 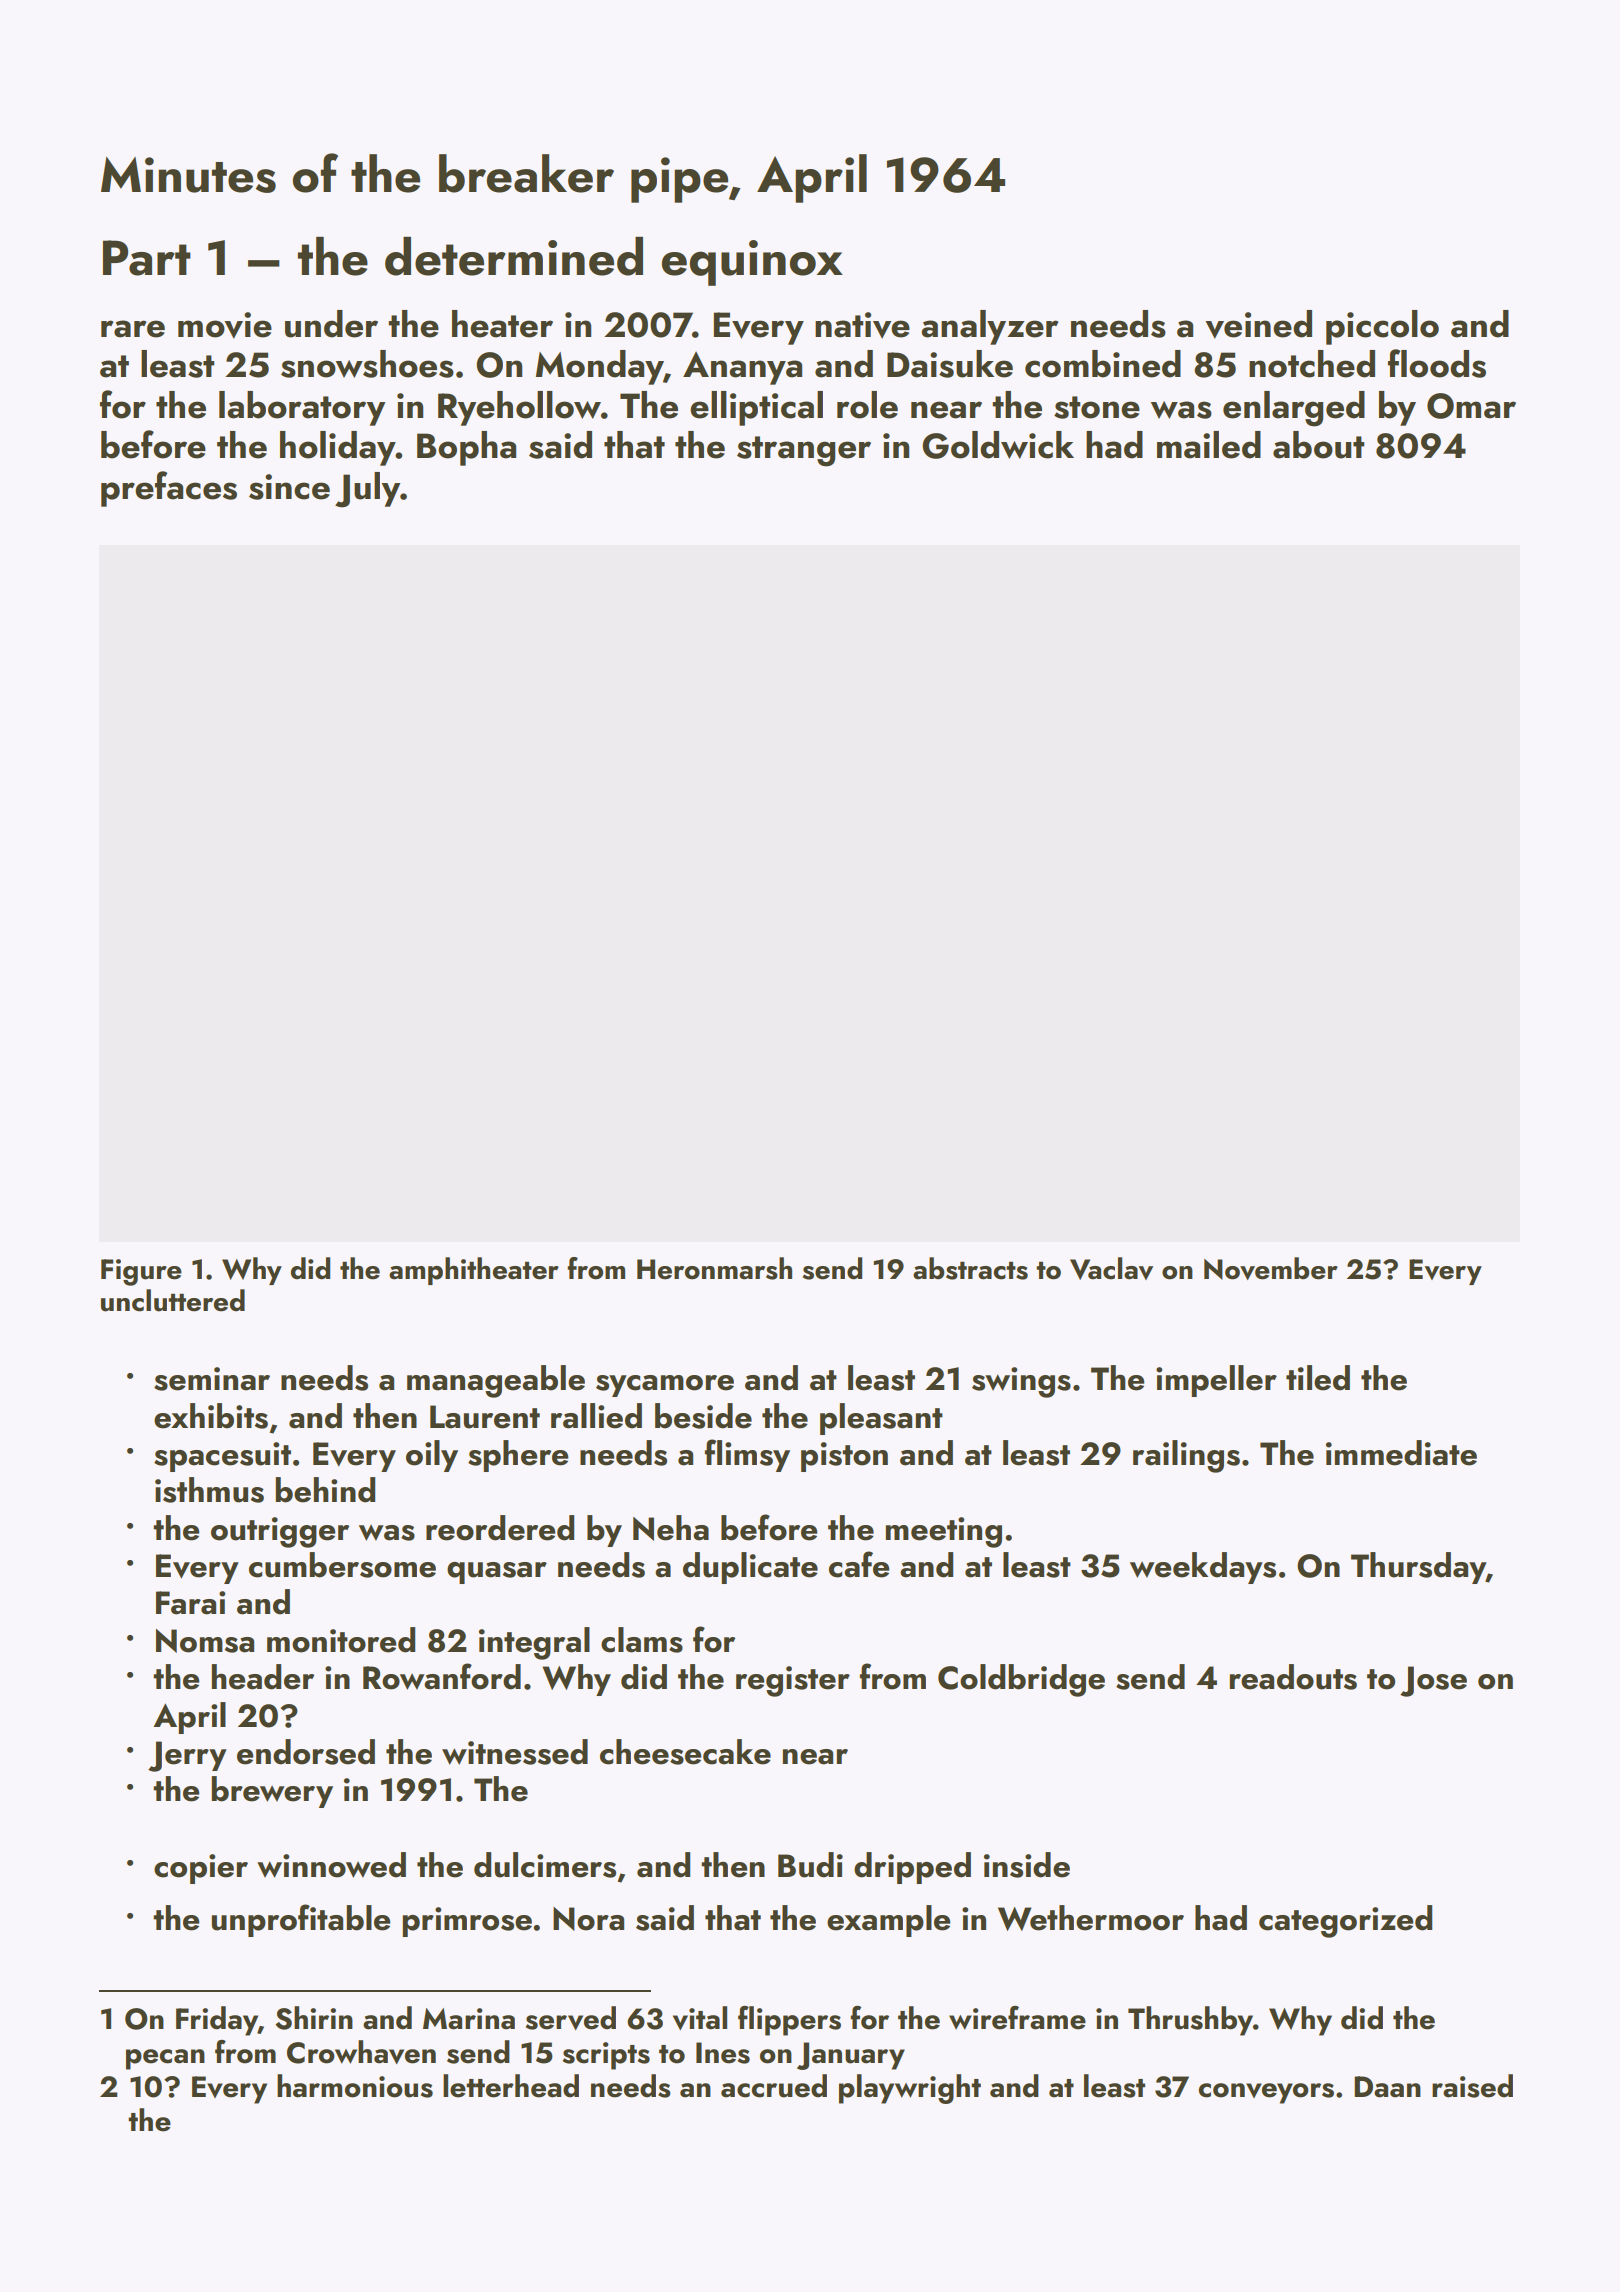 What do you see at coordinates (1382, 327) in the document?
I see `piccolo` at bounding box center [1382, 327].
